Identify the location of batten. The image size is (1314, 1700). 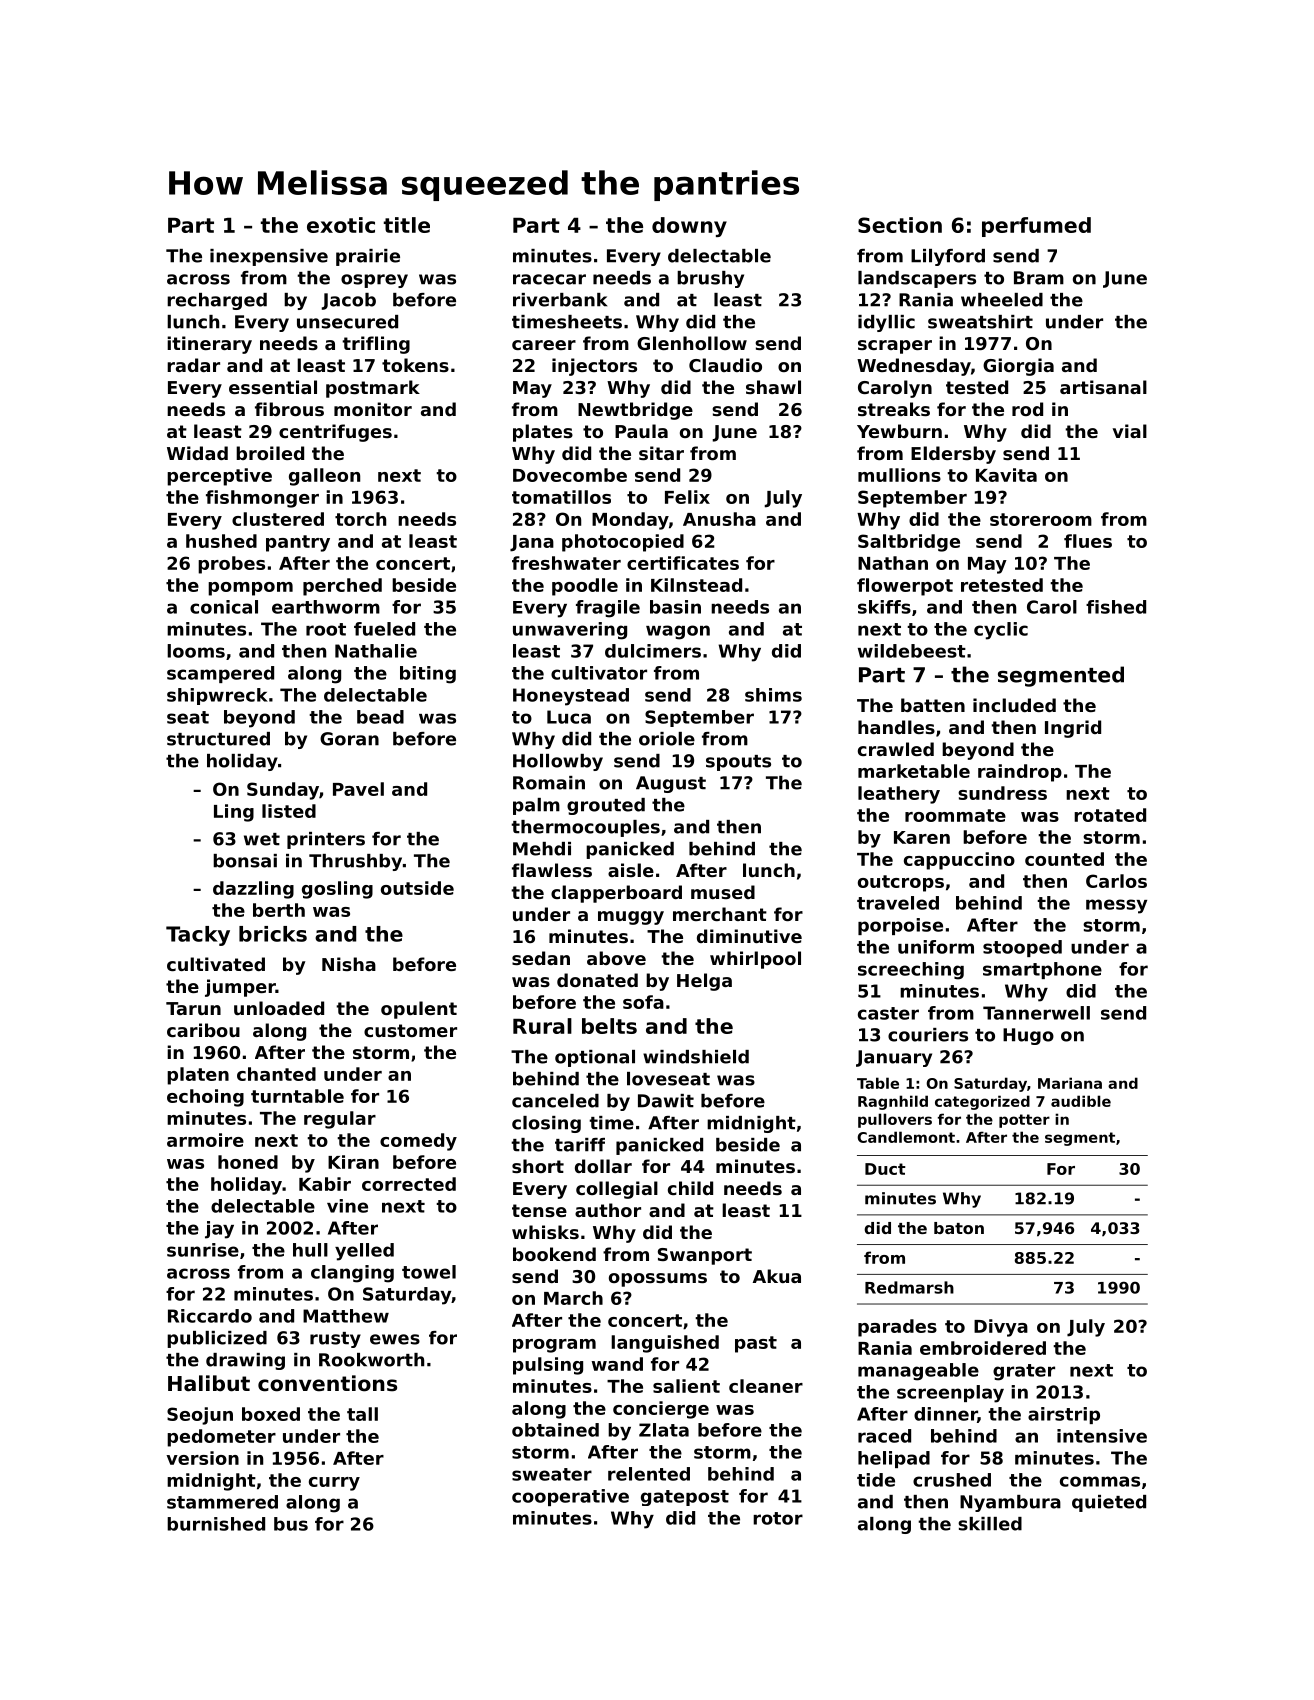
(933, 705).
